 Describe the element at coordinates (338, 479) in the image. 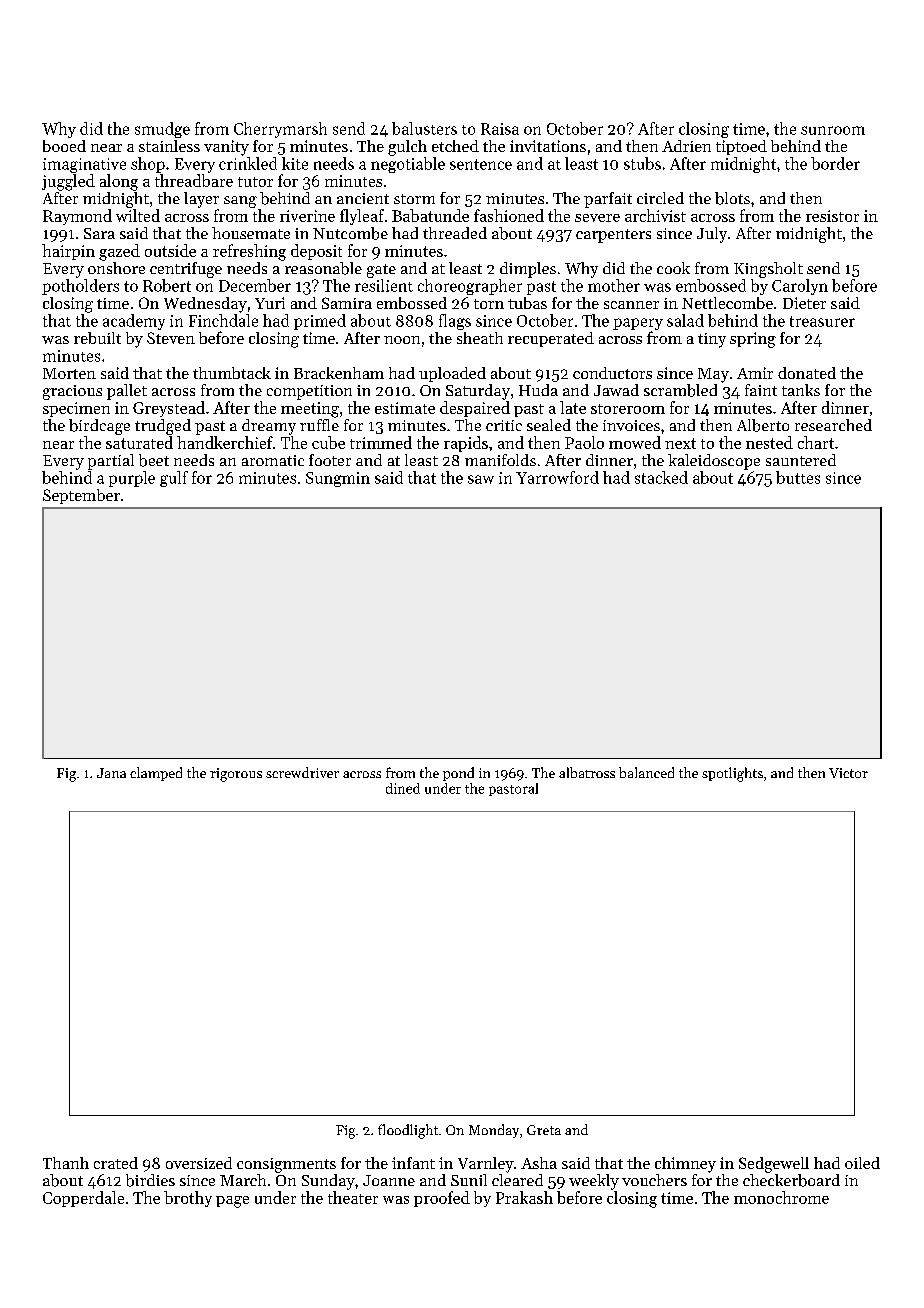

I see `Sungmin` at that location.
